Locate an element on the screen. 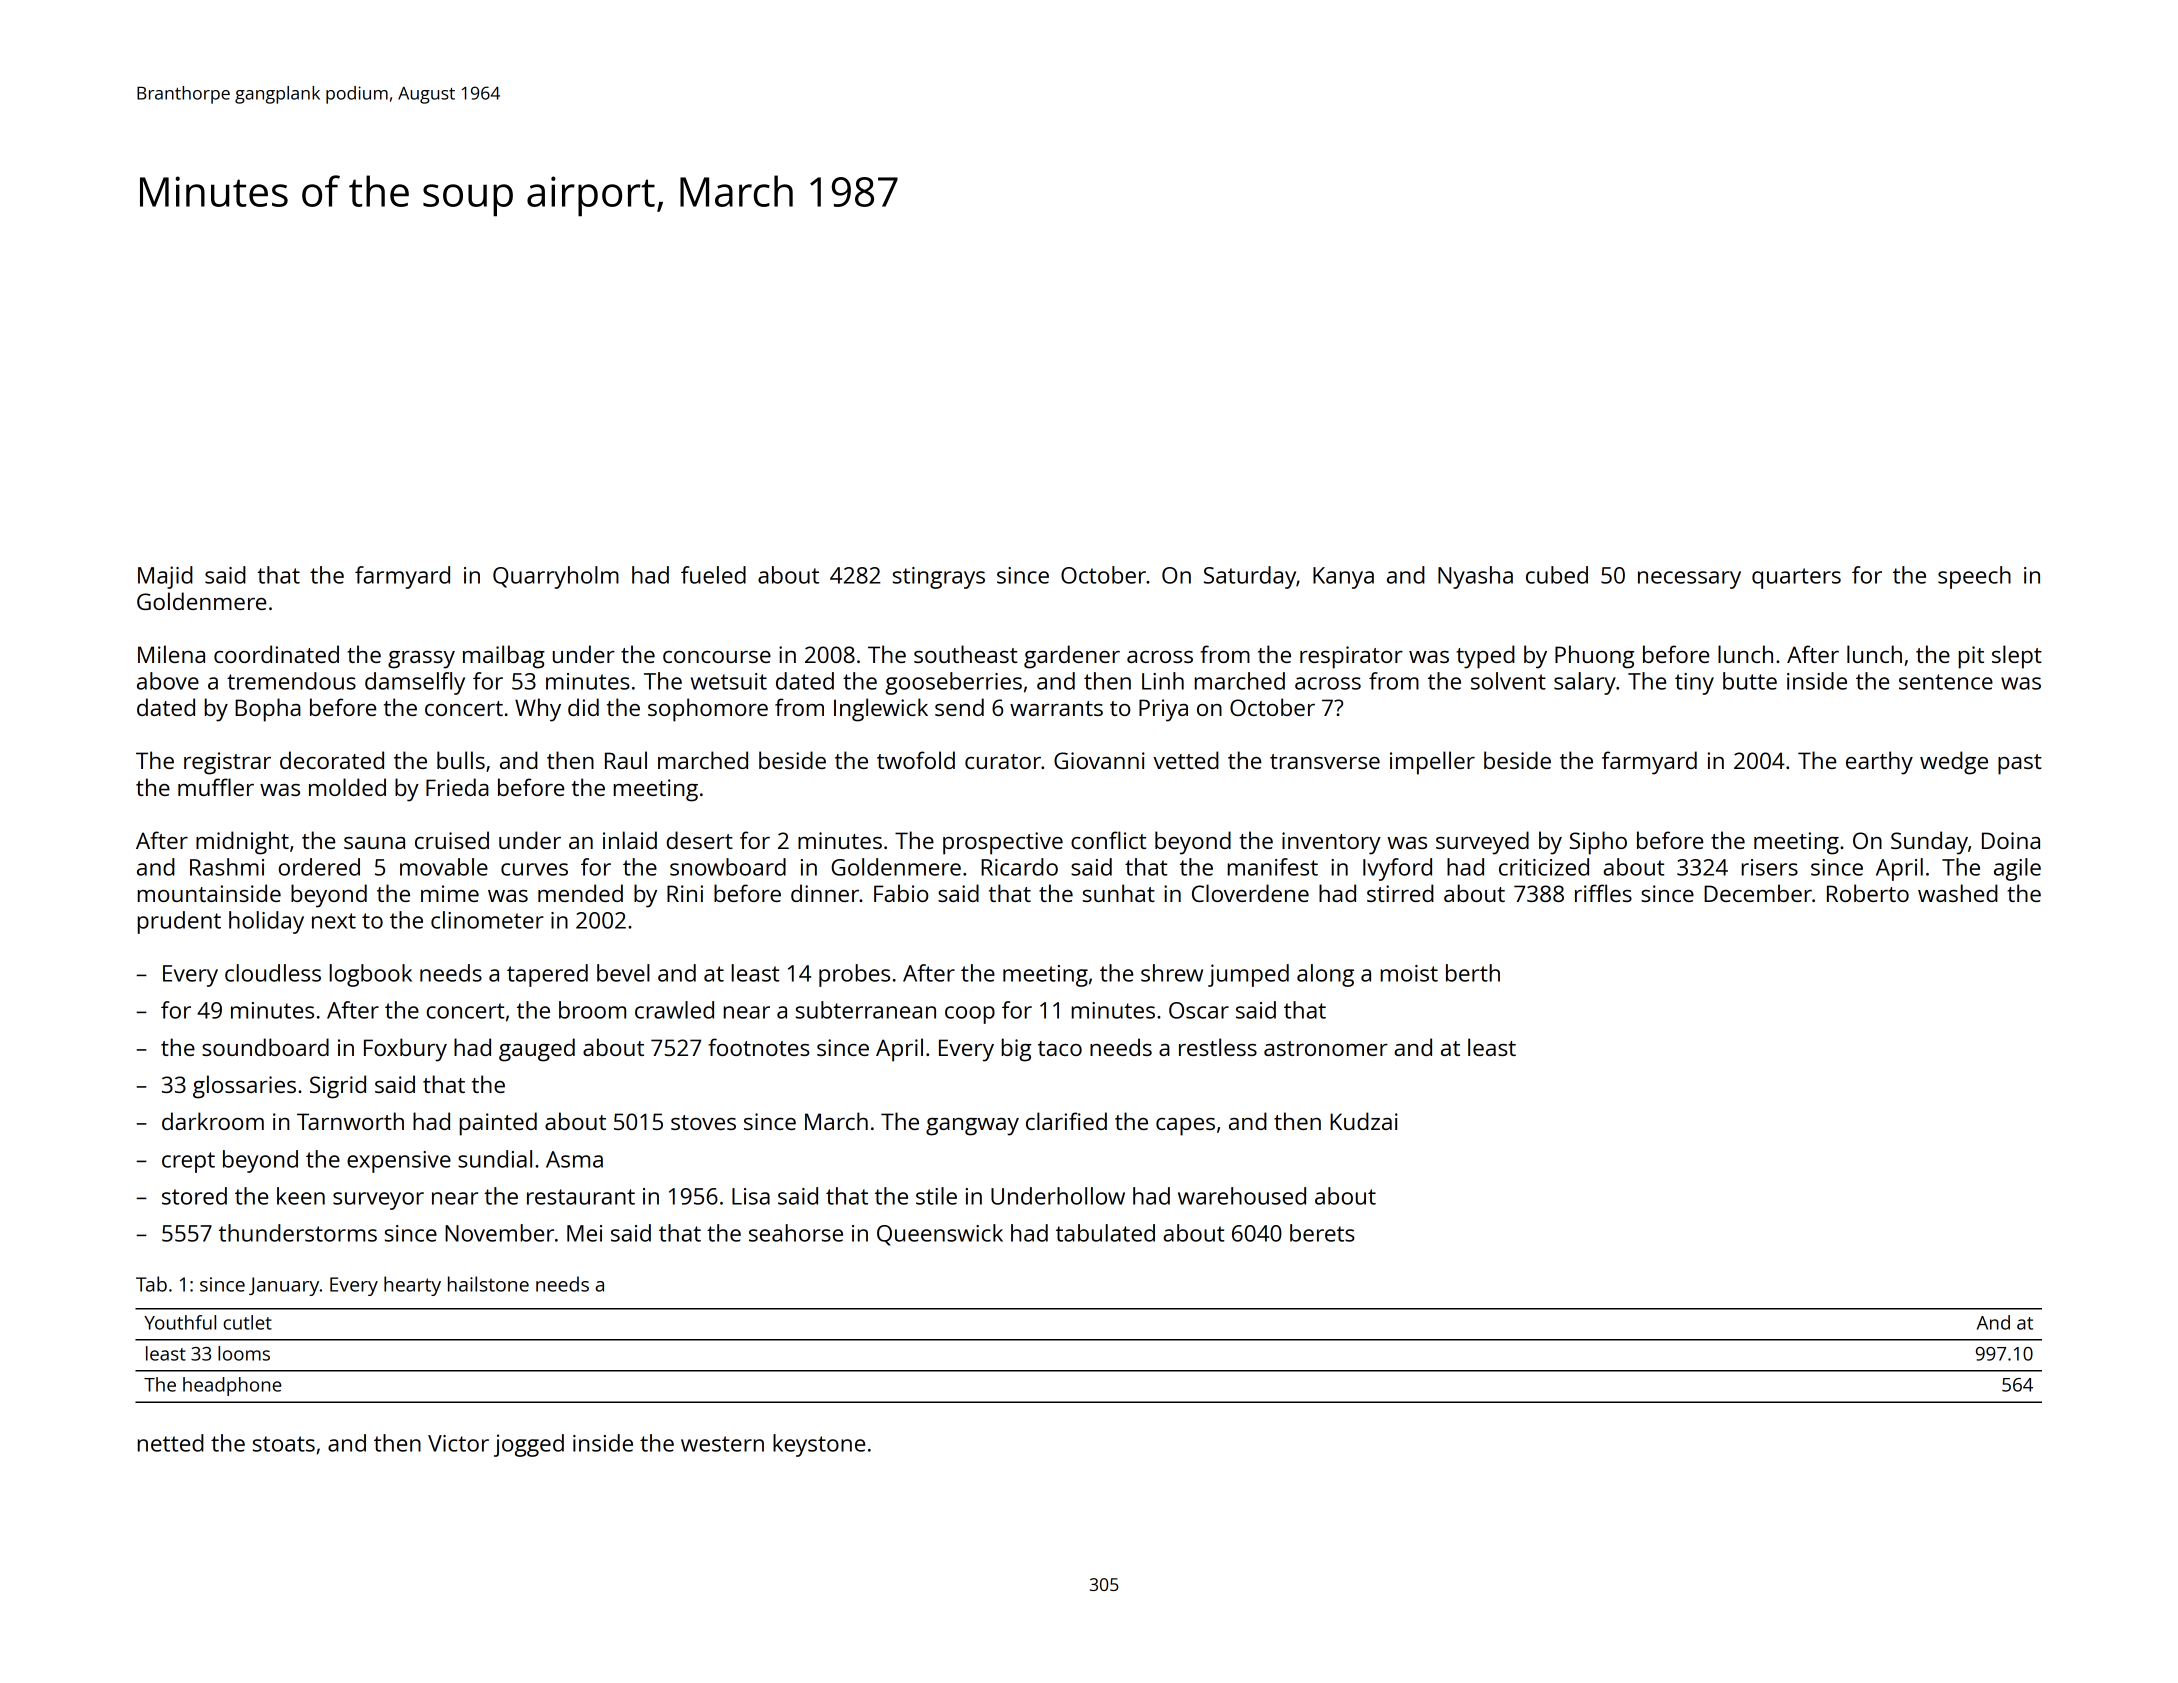 Image resolution: width=2178 pixels, height=1683 pixels. Kudzai is located at coordinates (1364, 1121).
